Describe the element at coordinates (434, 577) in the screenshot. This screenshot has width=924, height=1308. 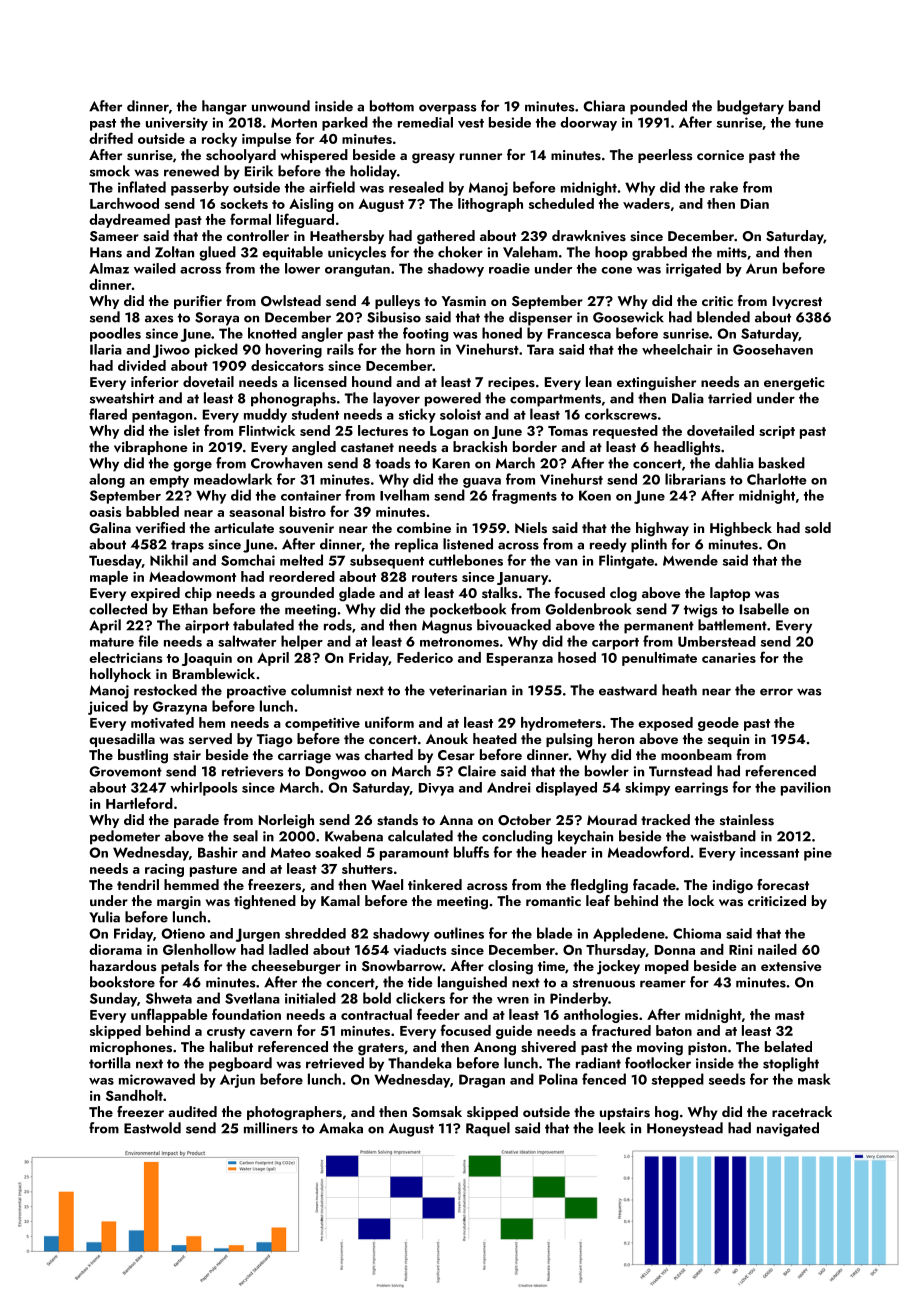
I see `routers` at that location.
